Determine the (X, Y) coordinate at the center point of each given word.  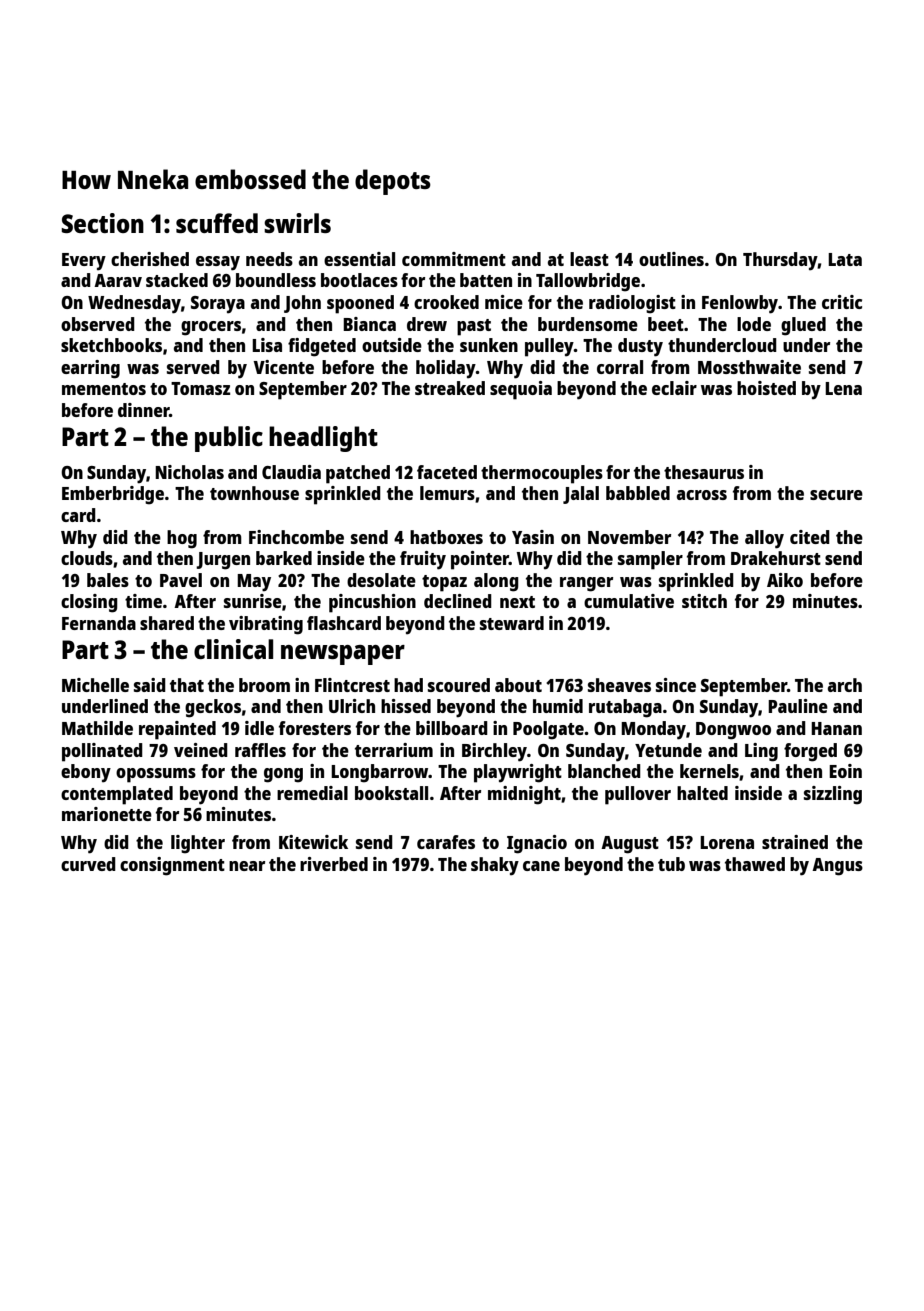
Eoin (845, 771)
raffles (260, 750)
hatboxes (446, 537)
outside (392, 345)
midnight (524, 795)
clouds (87, 558)
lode (754, 324)
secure (836, 495)
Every (84, 262)
